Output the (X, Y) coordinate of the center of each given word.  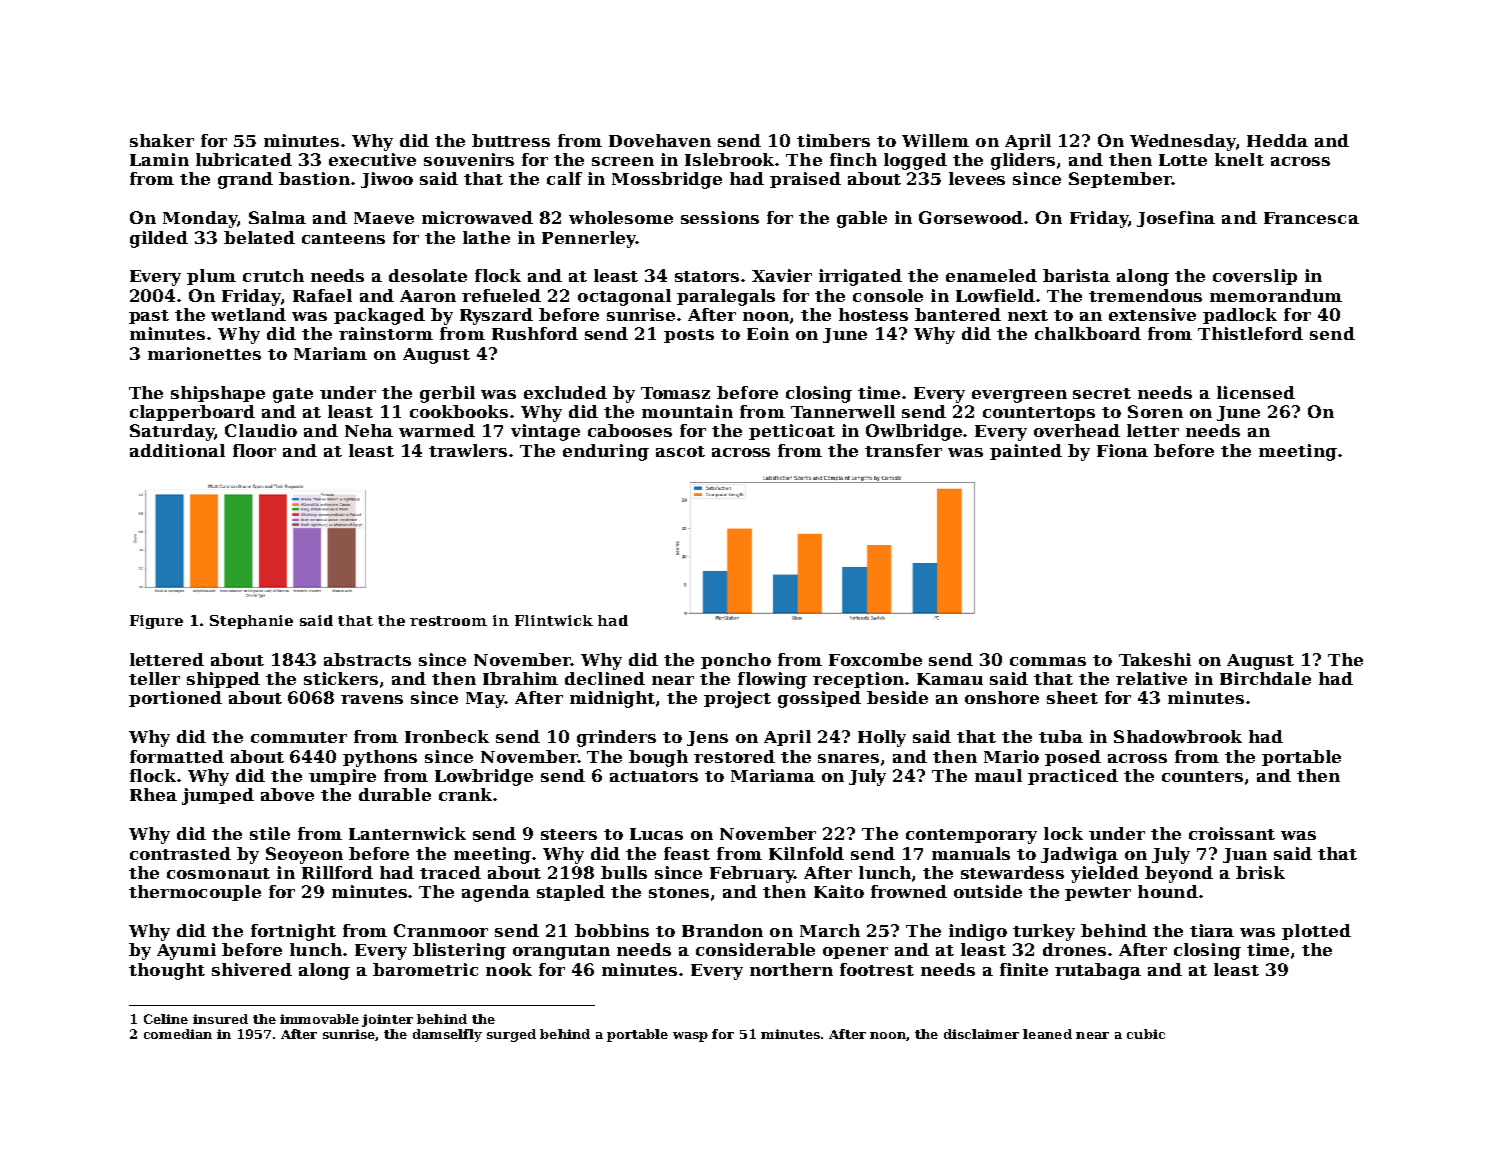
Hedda (1277, 140)
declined (605, 678)
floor (254, 450)
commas (1048, 661)
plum (211, 277)
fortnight (293, 932)
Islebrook (730, 159)
